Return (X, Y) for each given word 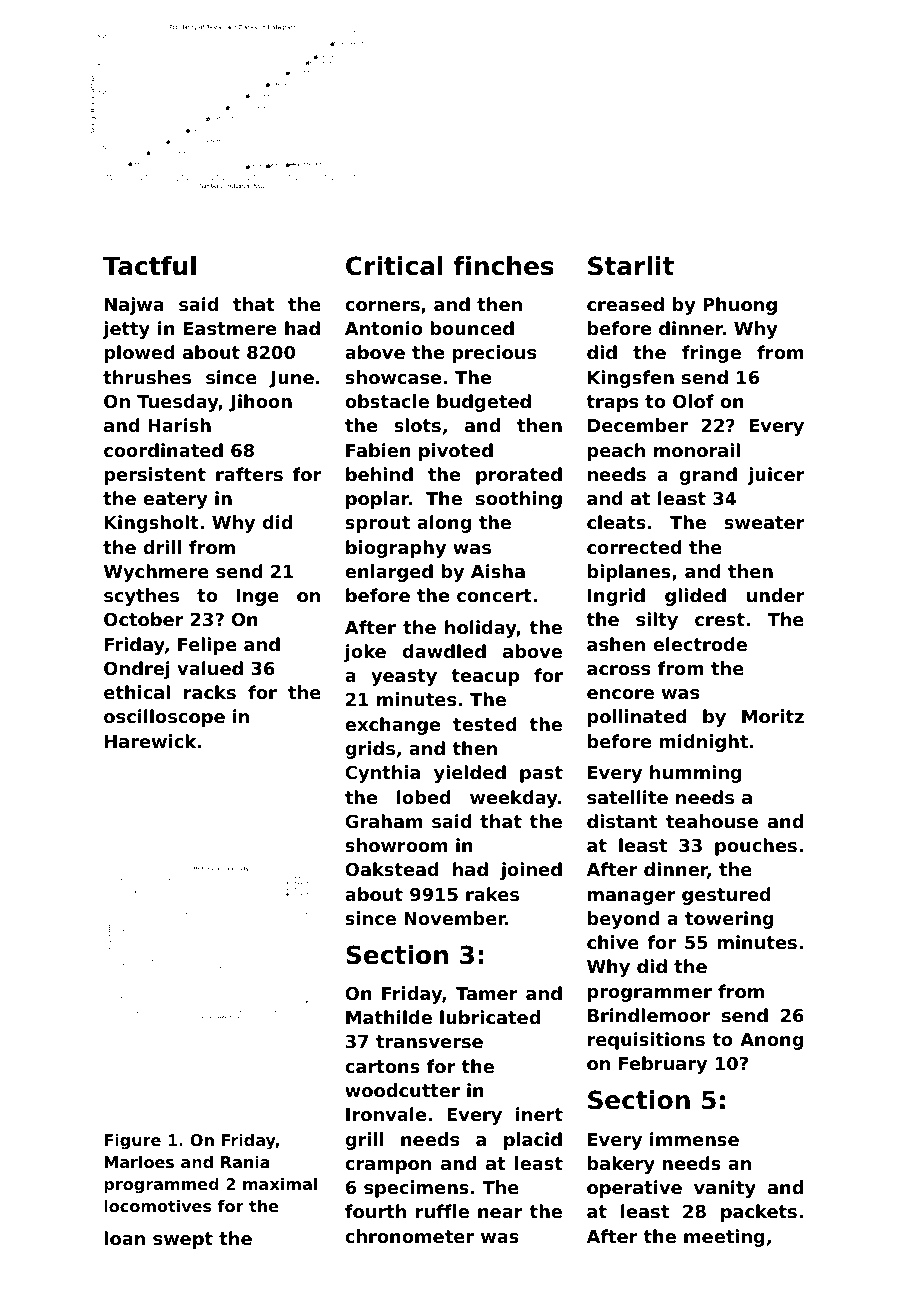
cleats (616, 522)
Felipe (207, 646)
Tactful (149, 266)
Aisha (498, 571)
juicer (776, 476)
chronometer (409, 1236)
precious (494, 354)
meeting (724, 1238)
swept (183, 1240)
